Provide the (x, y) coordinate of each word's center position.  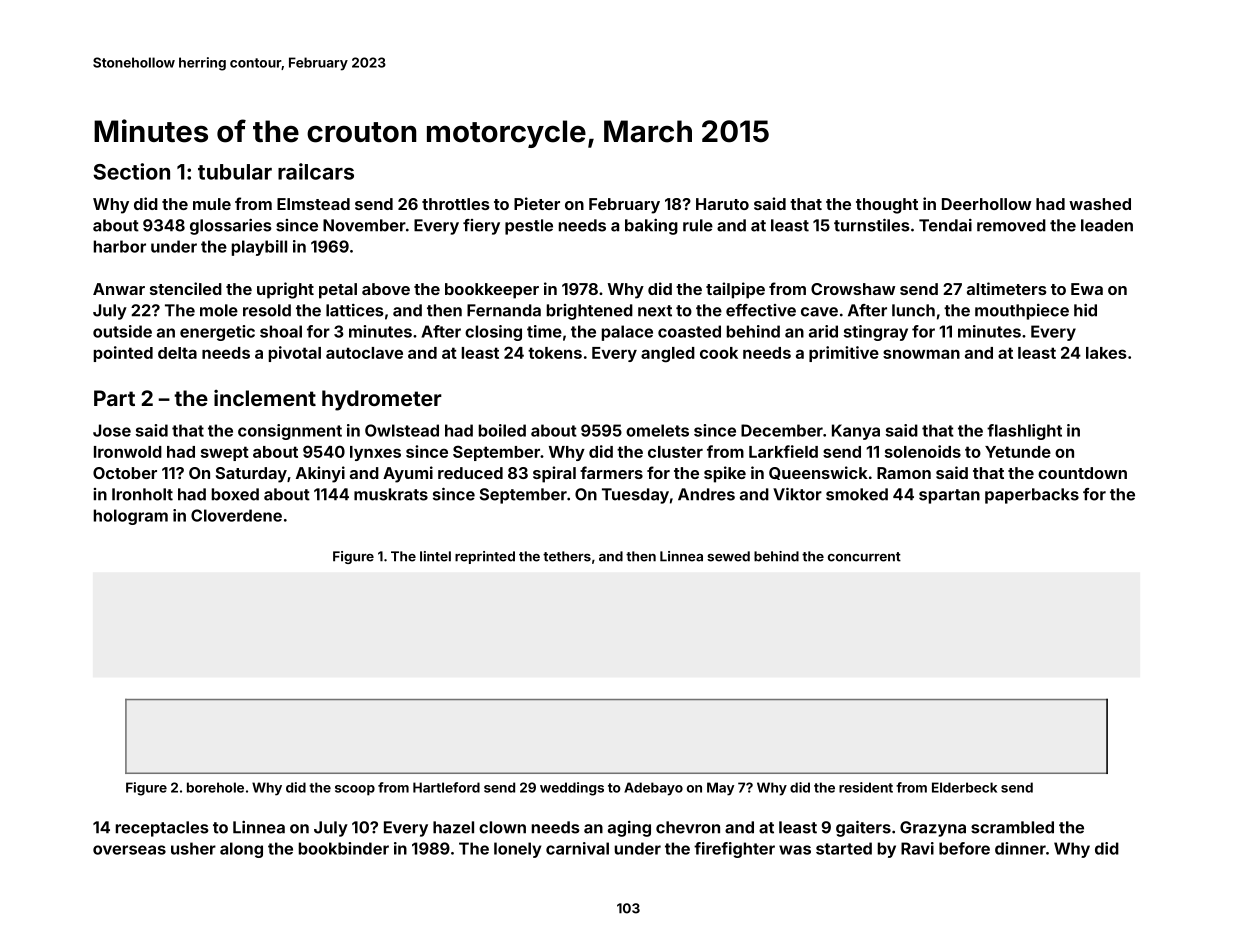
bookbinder (344, 848)
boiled (502, 430)
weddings (572, 789)
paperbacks (1032, 496)
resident (866, 787)
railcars (316, 171)
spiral (554, 474)
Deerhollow (986, 204)
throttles (456, 204)
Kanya (856, 432)
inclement (265, 398)
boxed (235, 494)
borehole (215, 787)
